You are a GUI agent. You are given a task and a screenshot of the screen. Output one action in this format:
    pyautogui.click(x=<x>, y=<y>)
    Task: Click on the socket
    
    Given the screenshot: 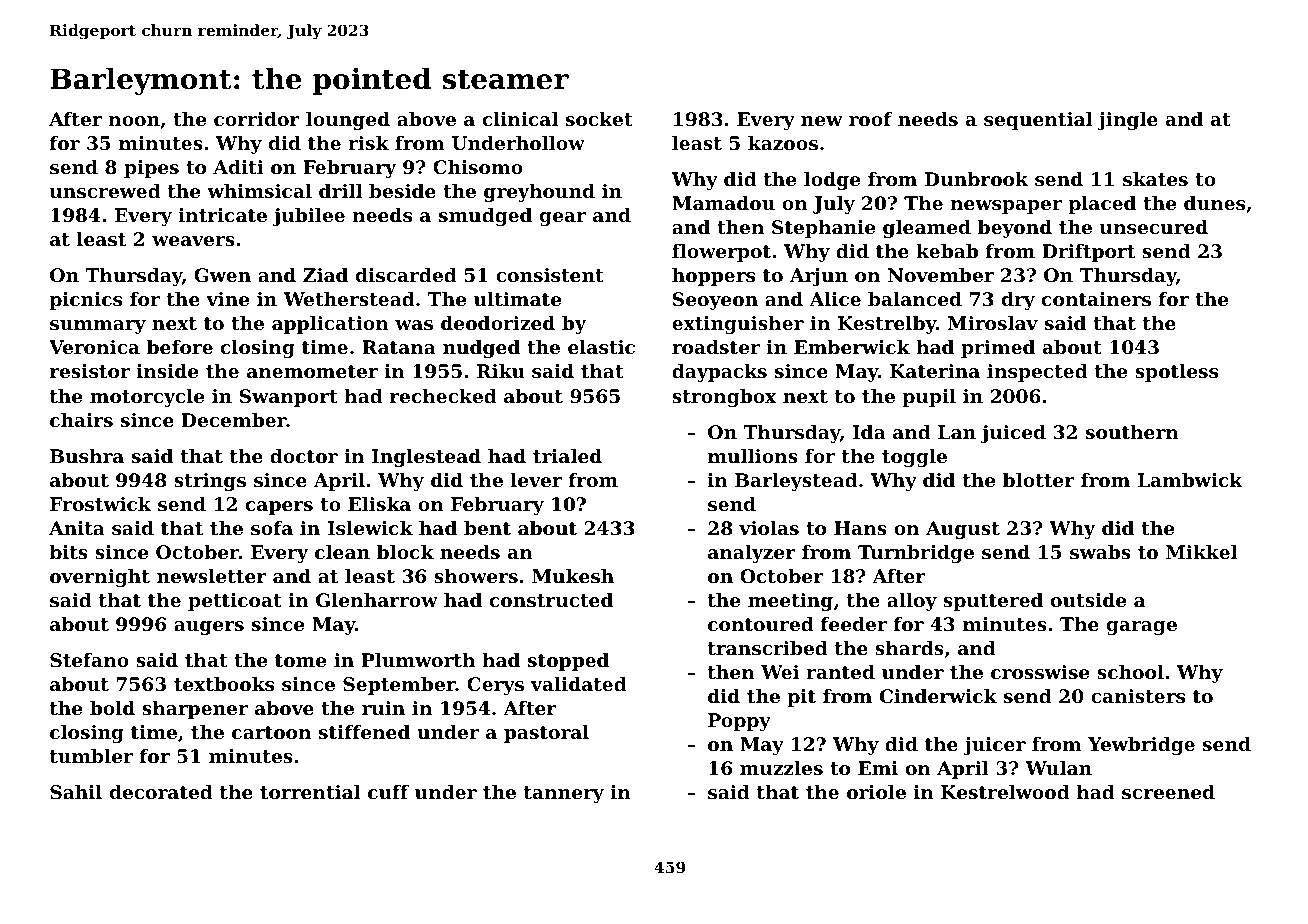 What is the action you would take?
    pyautogui.click(x=599, y=119)
